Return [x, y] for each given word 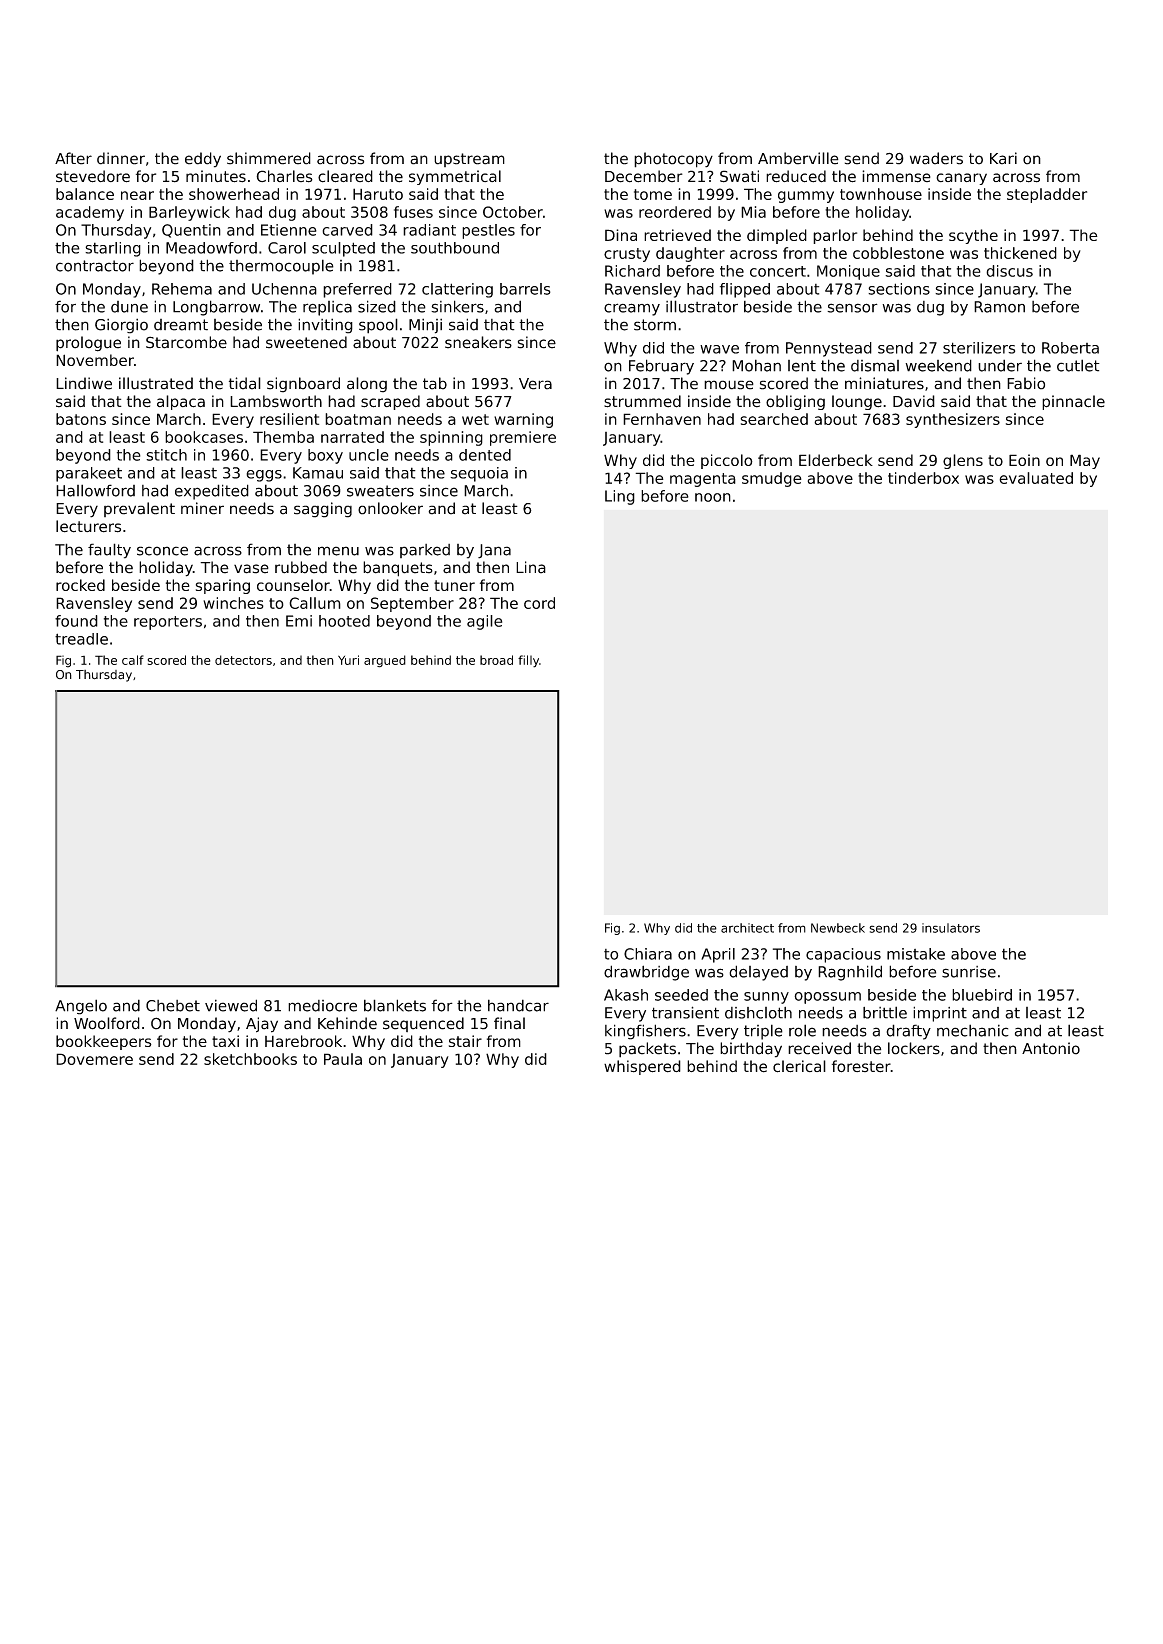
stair [465, 1041]
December [644, 176]
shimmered [269, 158]
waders [936, 158]
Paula [343, 1059]
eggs [264, 476]
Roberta [1070, 348]
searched [774, 419]
